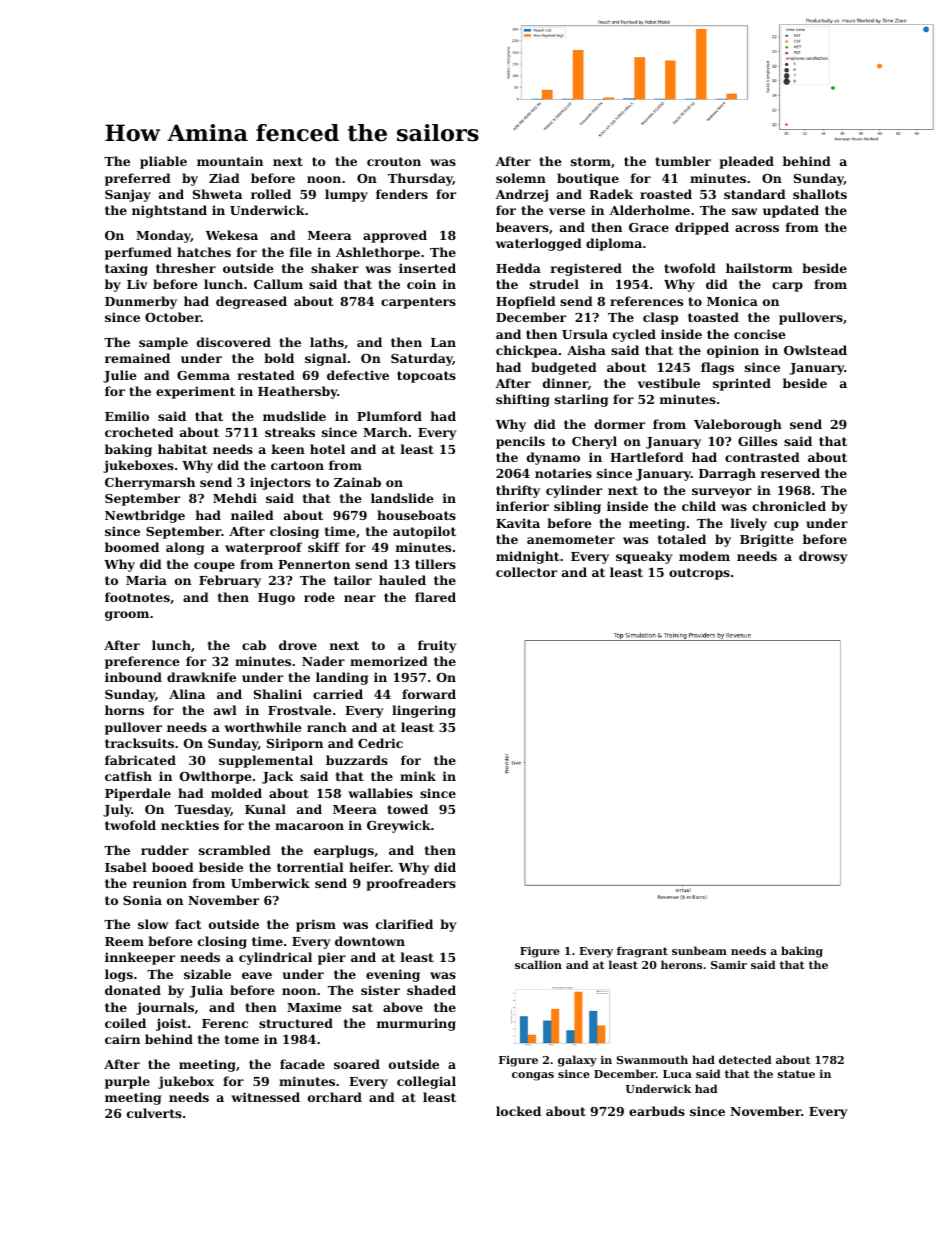 This page has width=952, height=1233. What do you see at coordinates (146, 580) in the page?
I see `Maria` at bounding box center [146, 580].
